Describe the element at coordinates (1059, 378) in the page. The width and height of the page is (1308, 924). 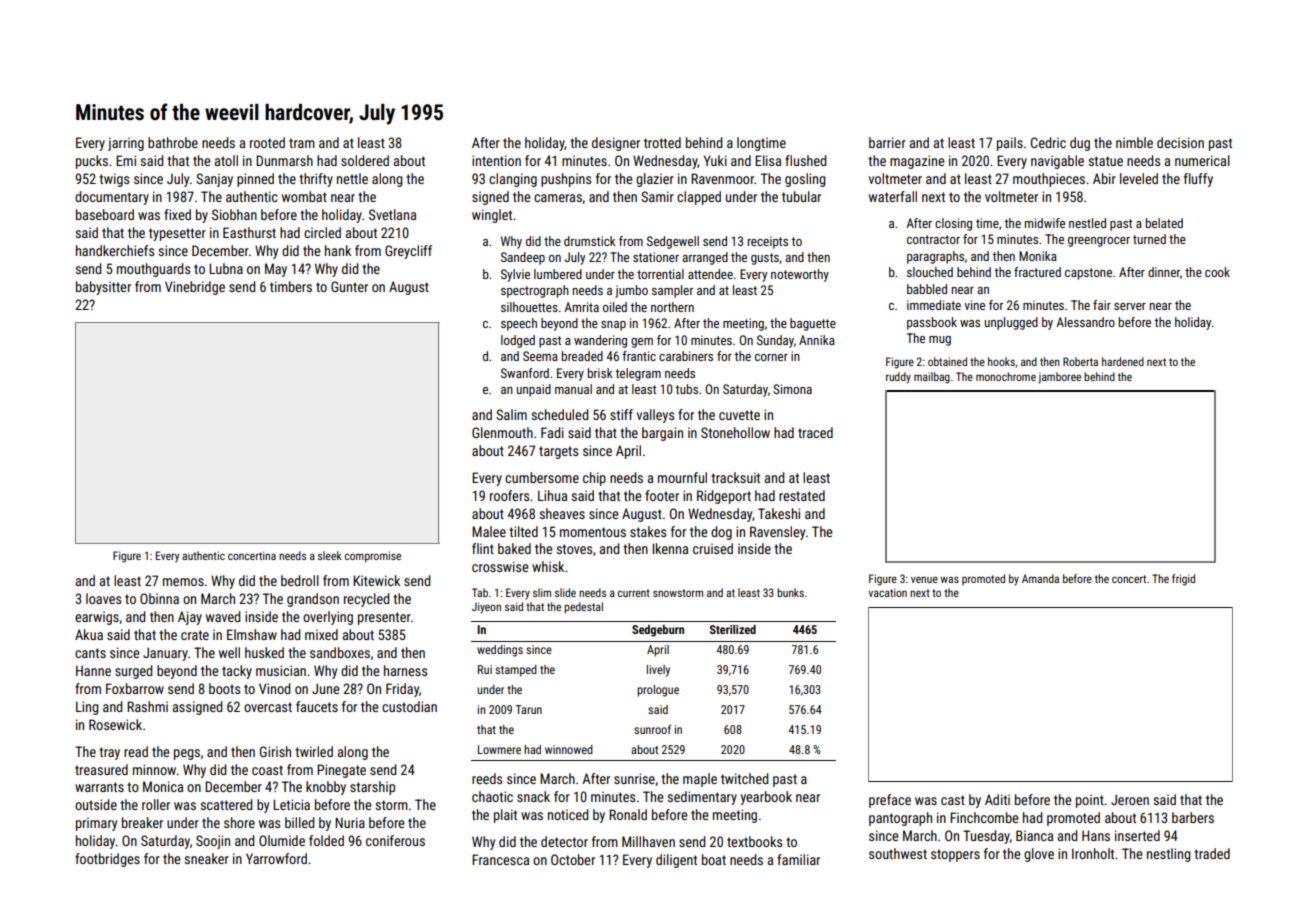
I see `jamboree` at that location.
